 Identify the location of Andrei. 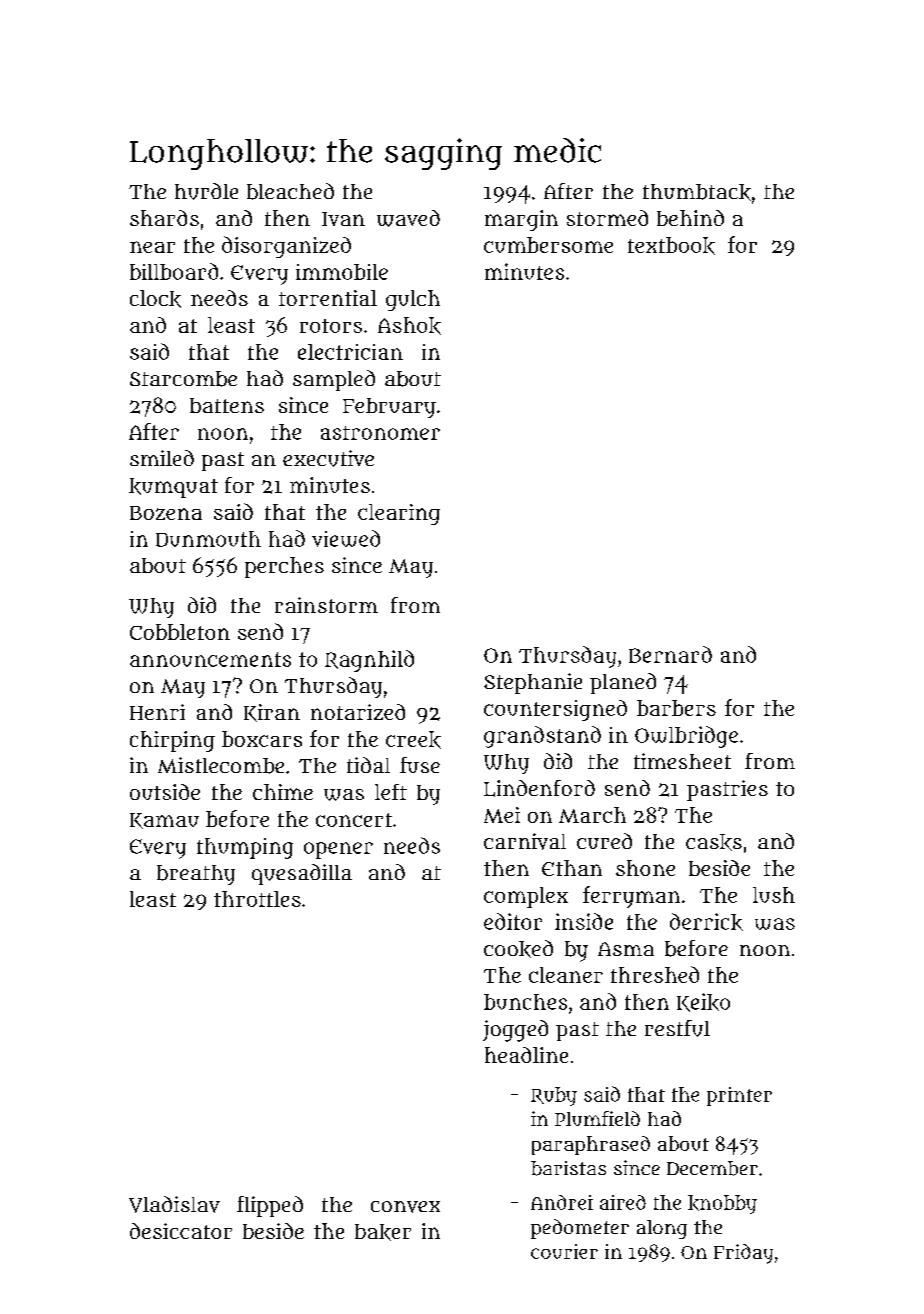
(562, 1202).
